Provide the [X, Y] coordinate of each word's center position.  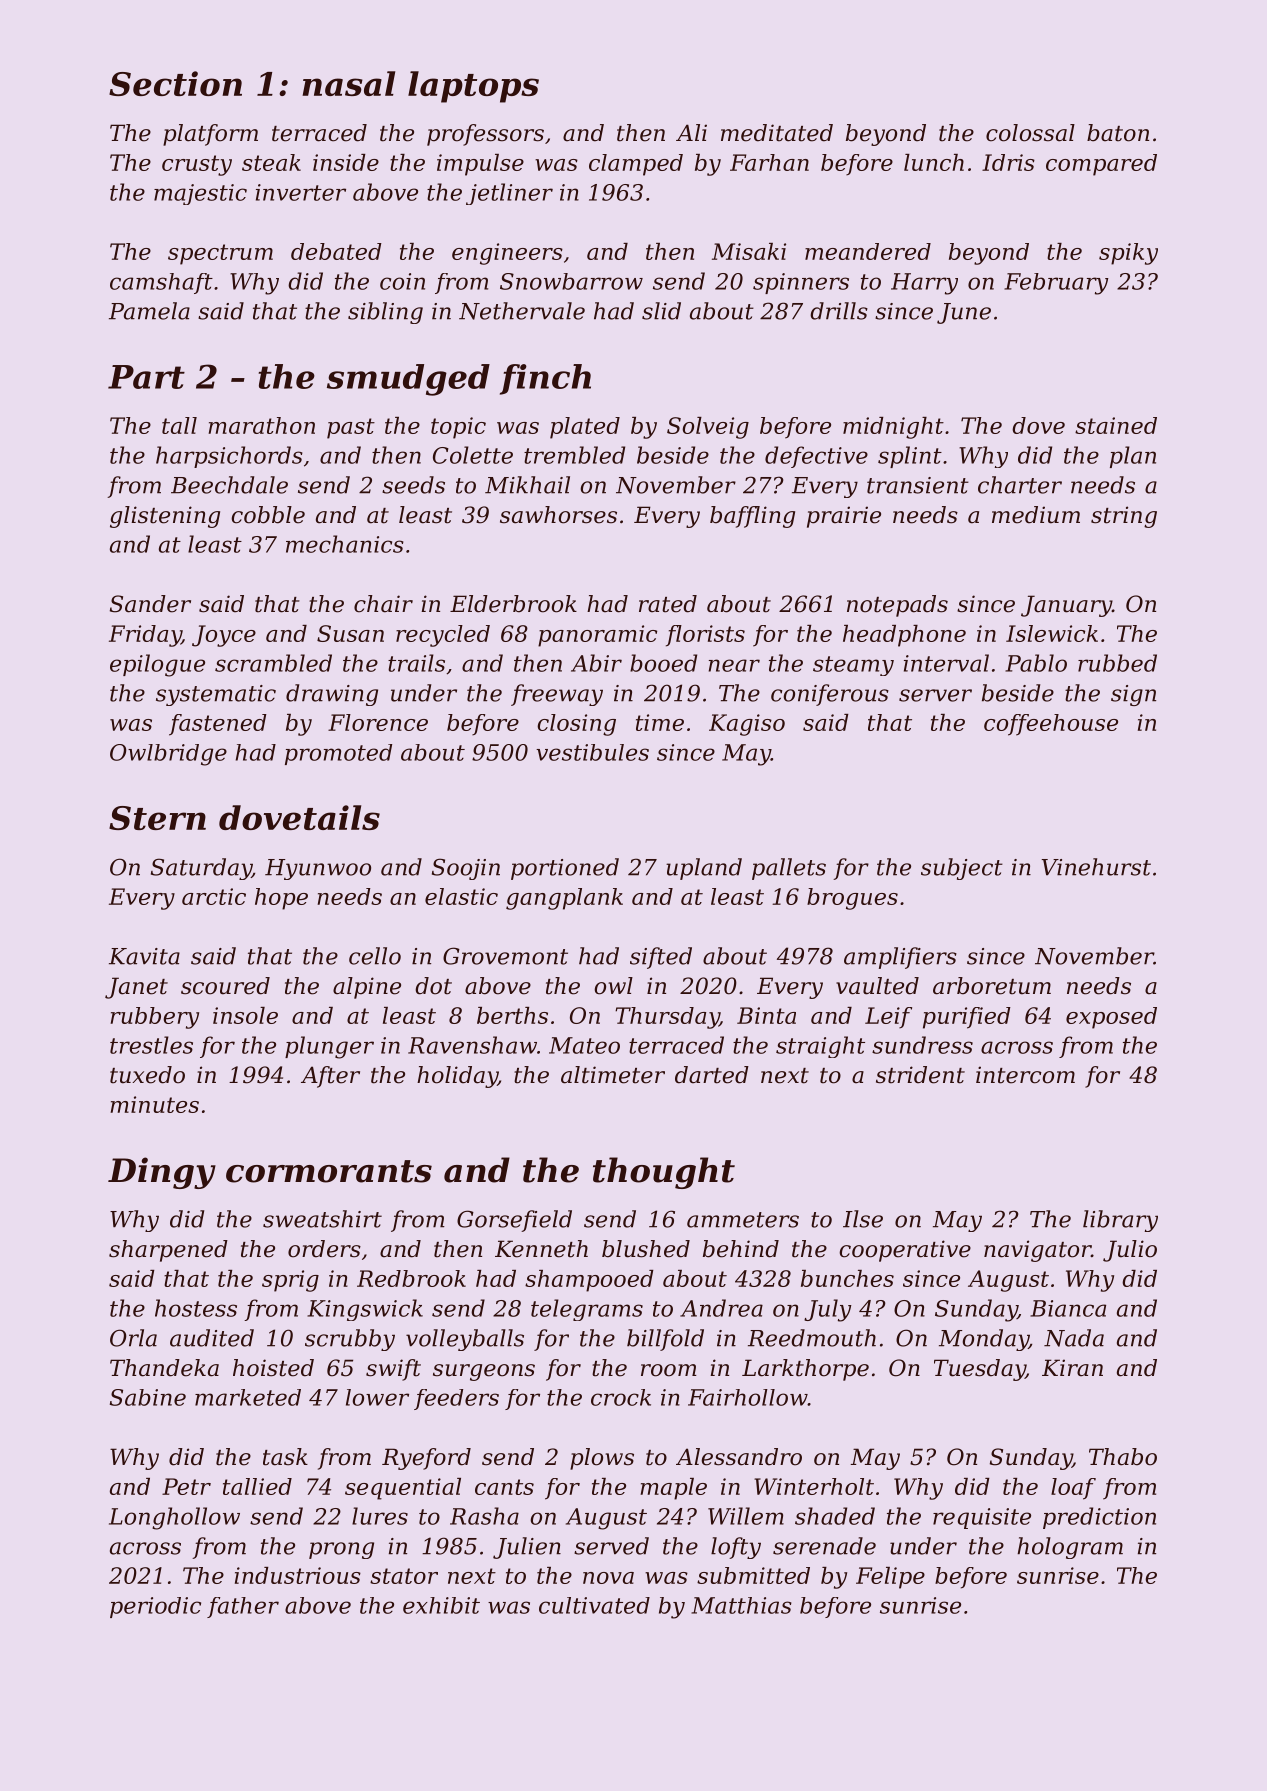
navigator [1037, 1251]
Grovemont [505, 956]
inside [346, 162]
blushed [646, 1249]
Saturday [201, 869]
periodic [155, 1607]
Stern [157, 818]
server [935, 695]
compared [1101, 165]
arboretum [992, 986]
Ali [691, 132]
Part [146, 377]
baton [1118, 133]
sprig [290, 1281]
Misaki [749, 251]
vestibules [592, 752]
